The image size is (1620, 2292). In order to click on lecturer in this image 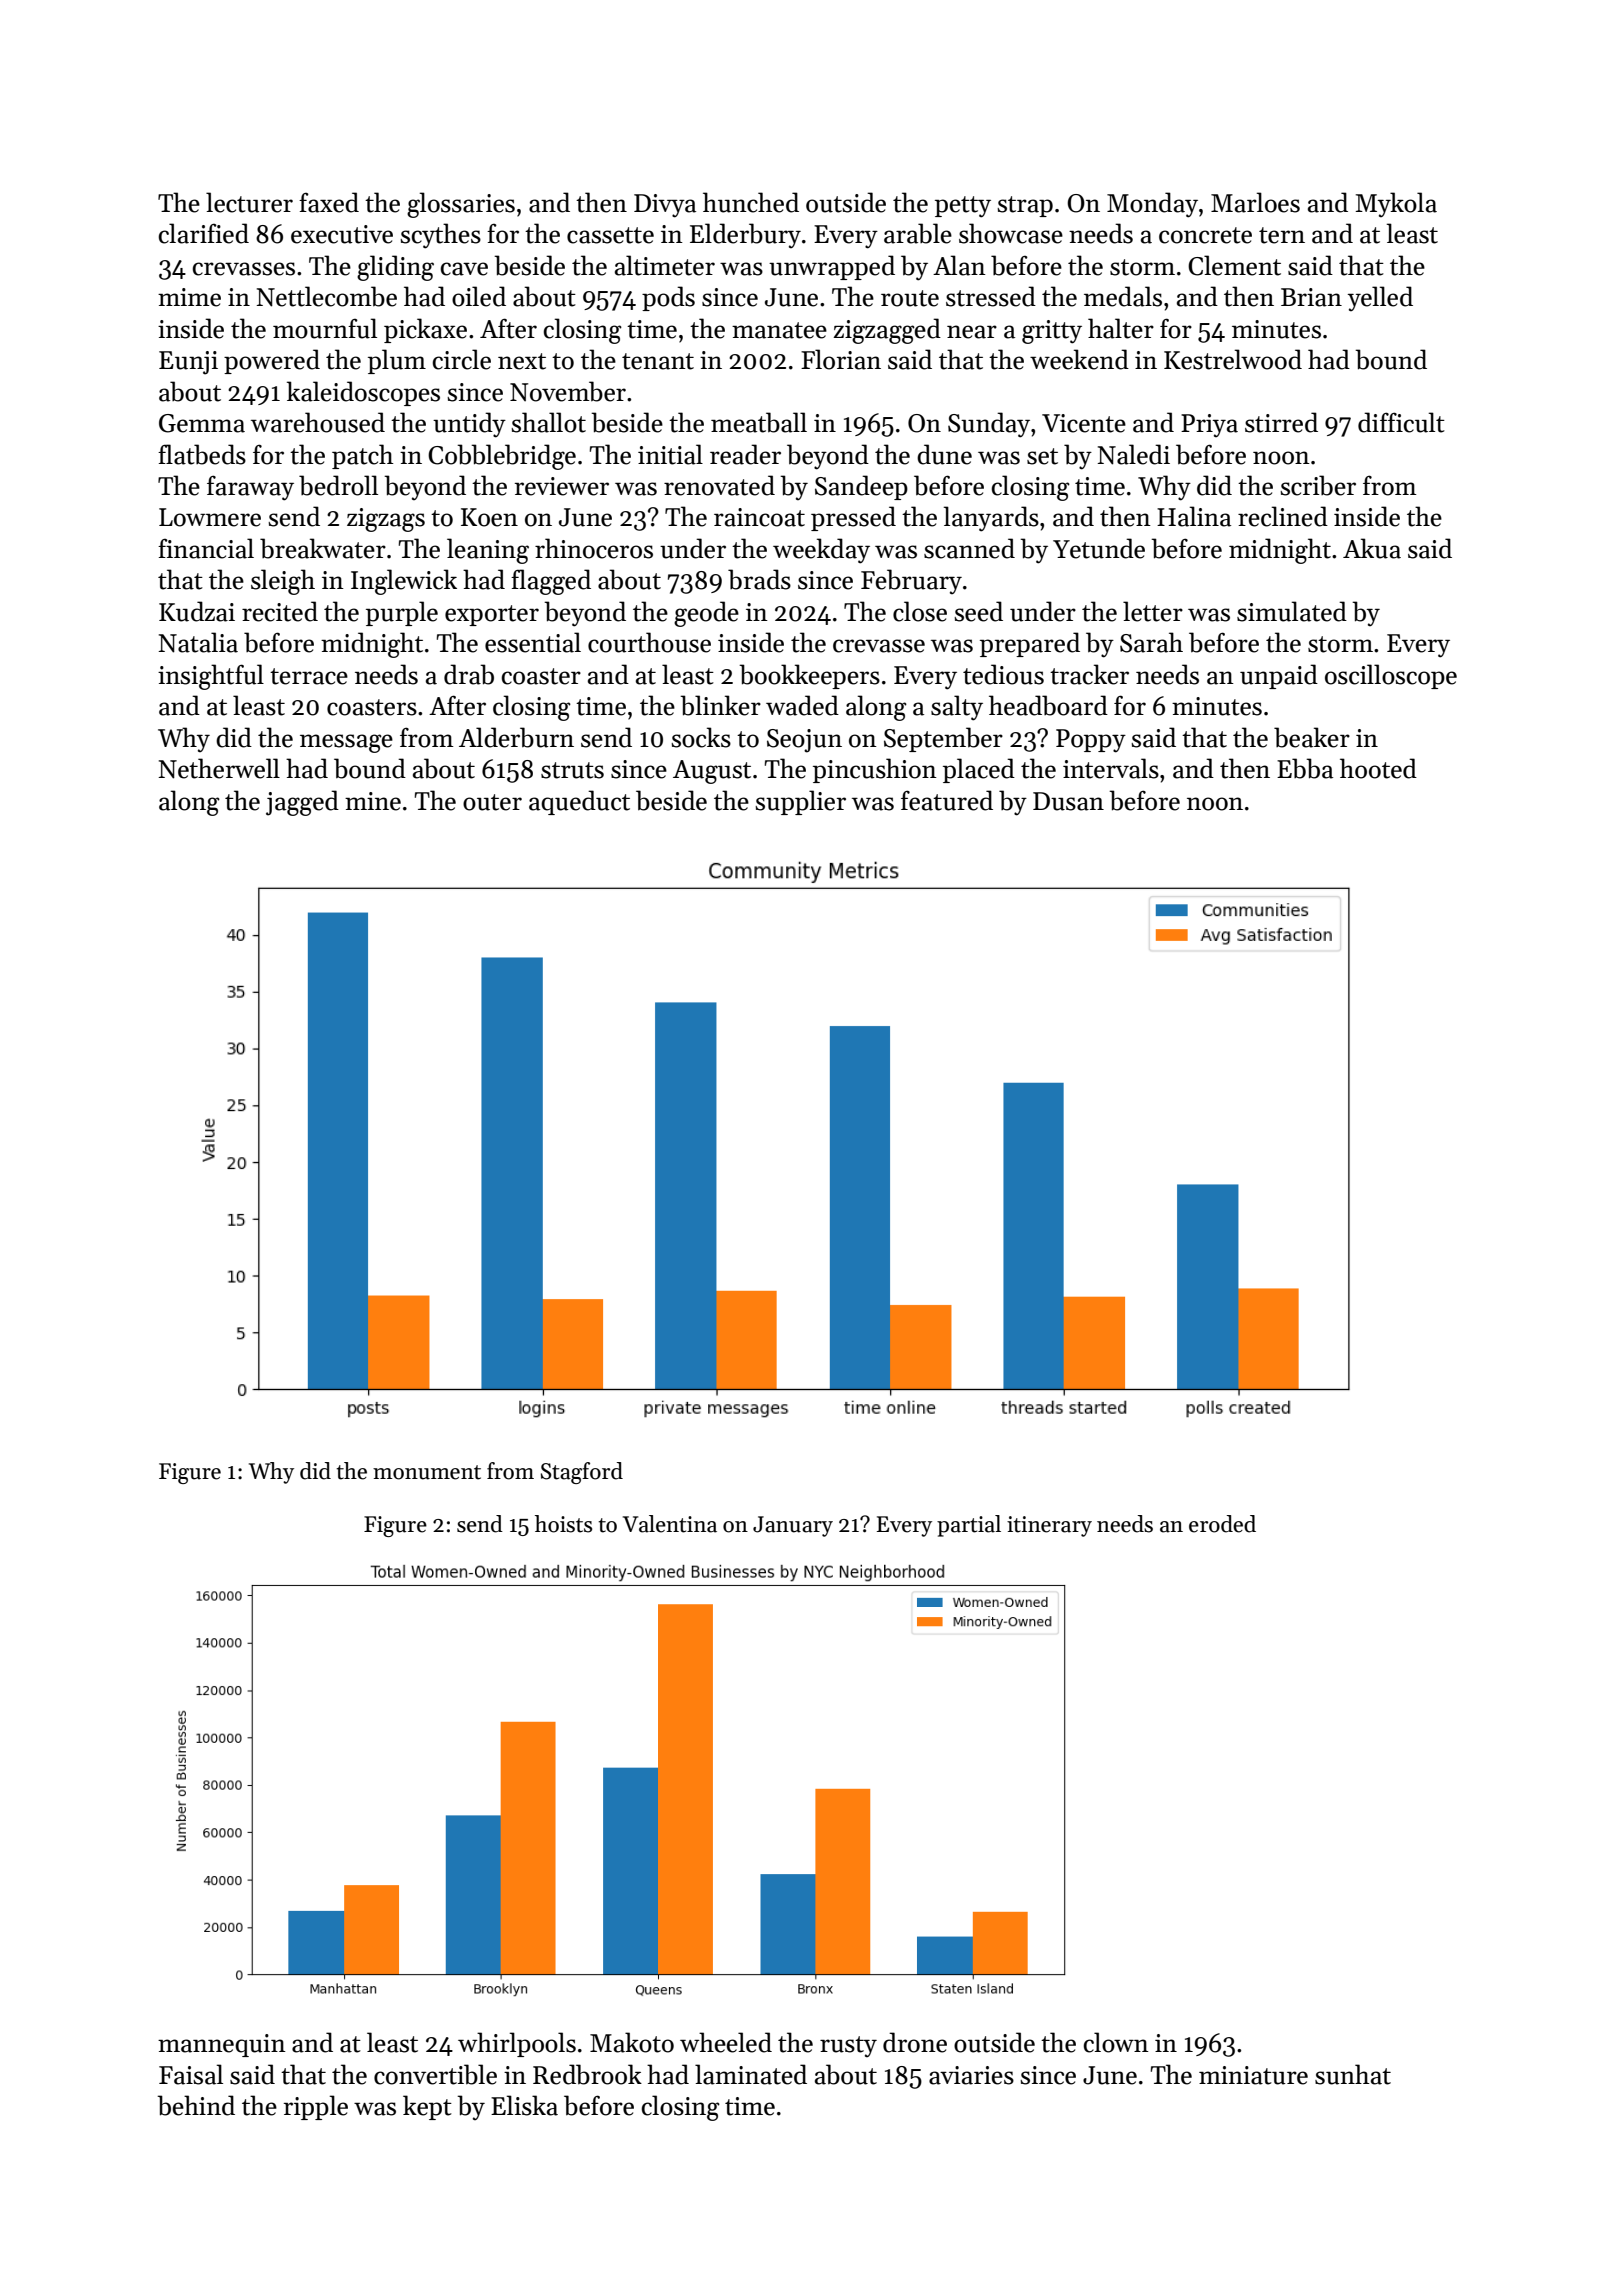, I will do `click(249, 202)`.
